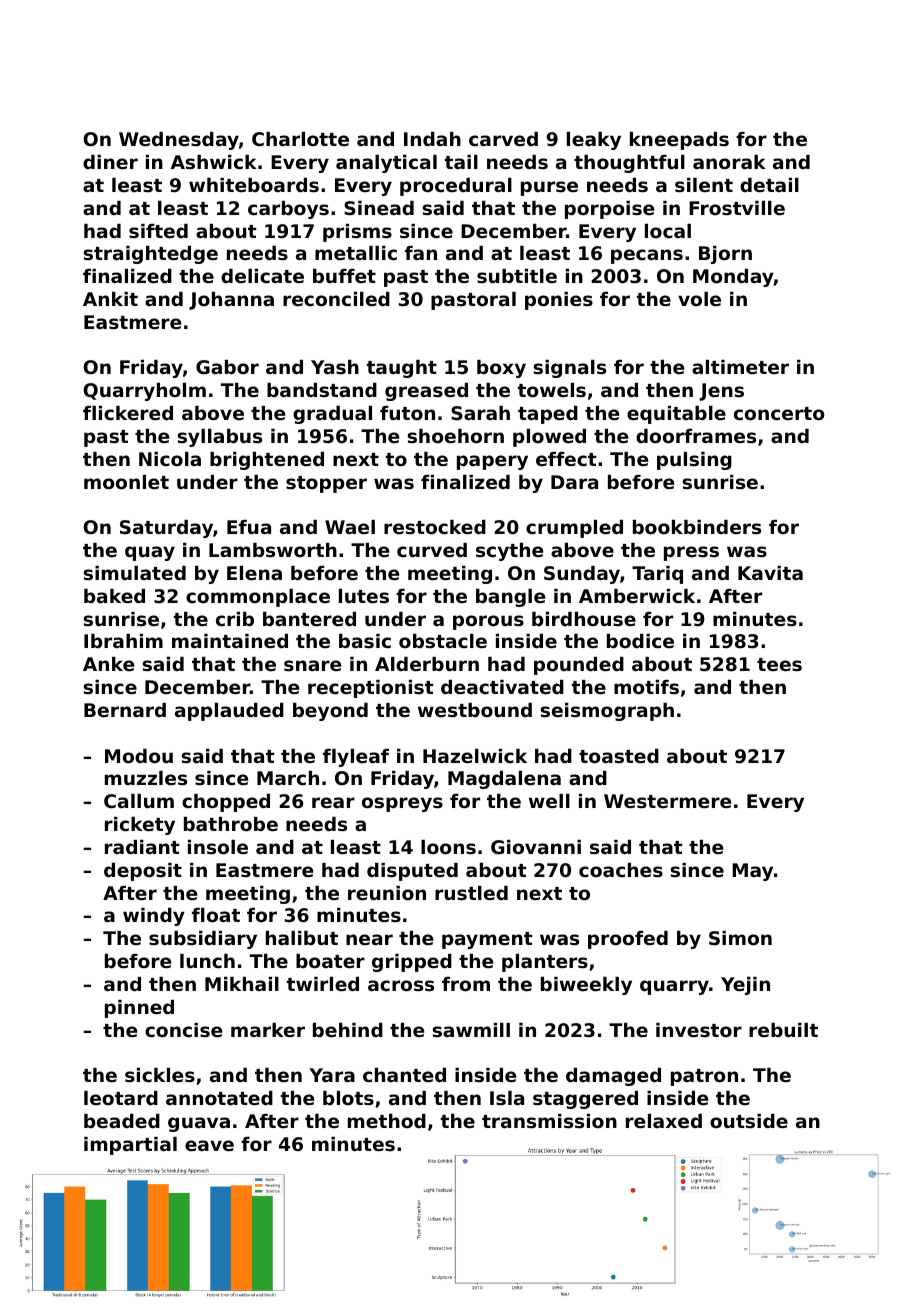 The image size is (908, 1316). What do you see at coordinates (387, 1121) in the page?
I see `method` at bounding box center [387, 1121].
